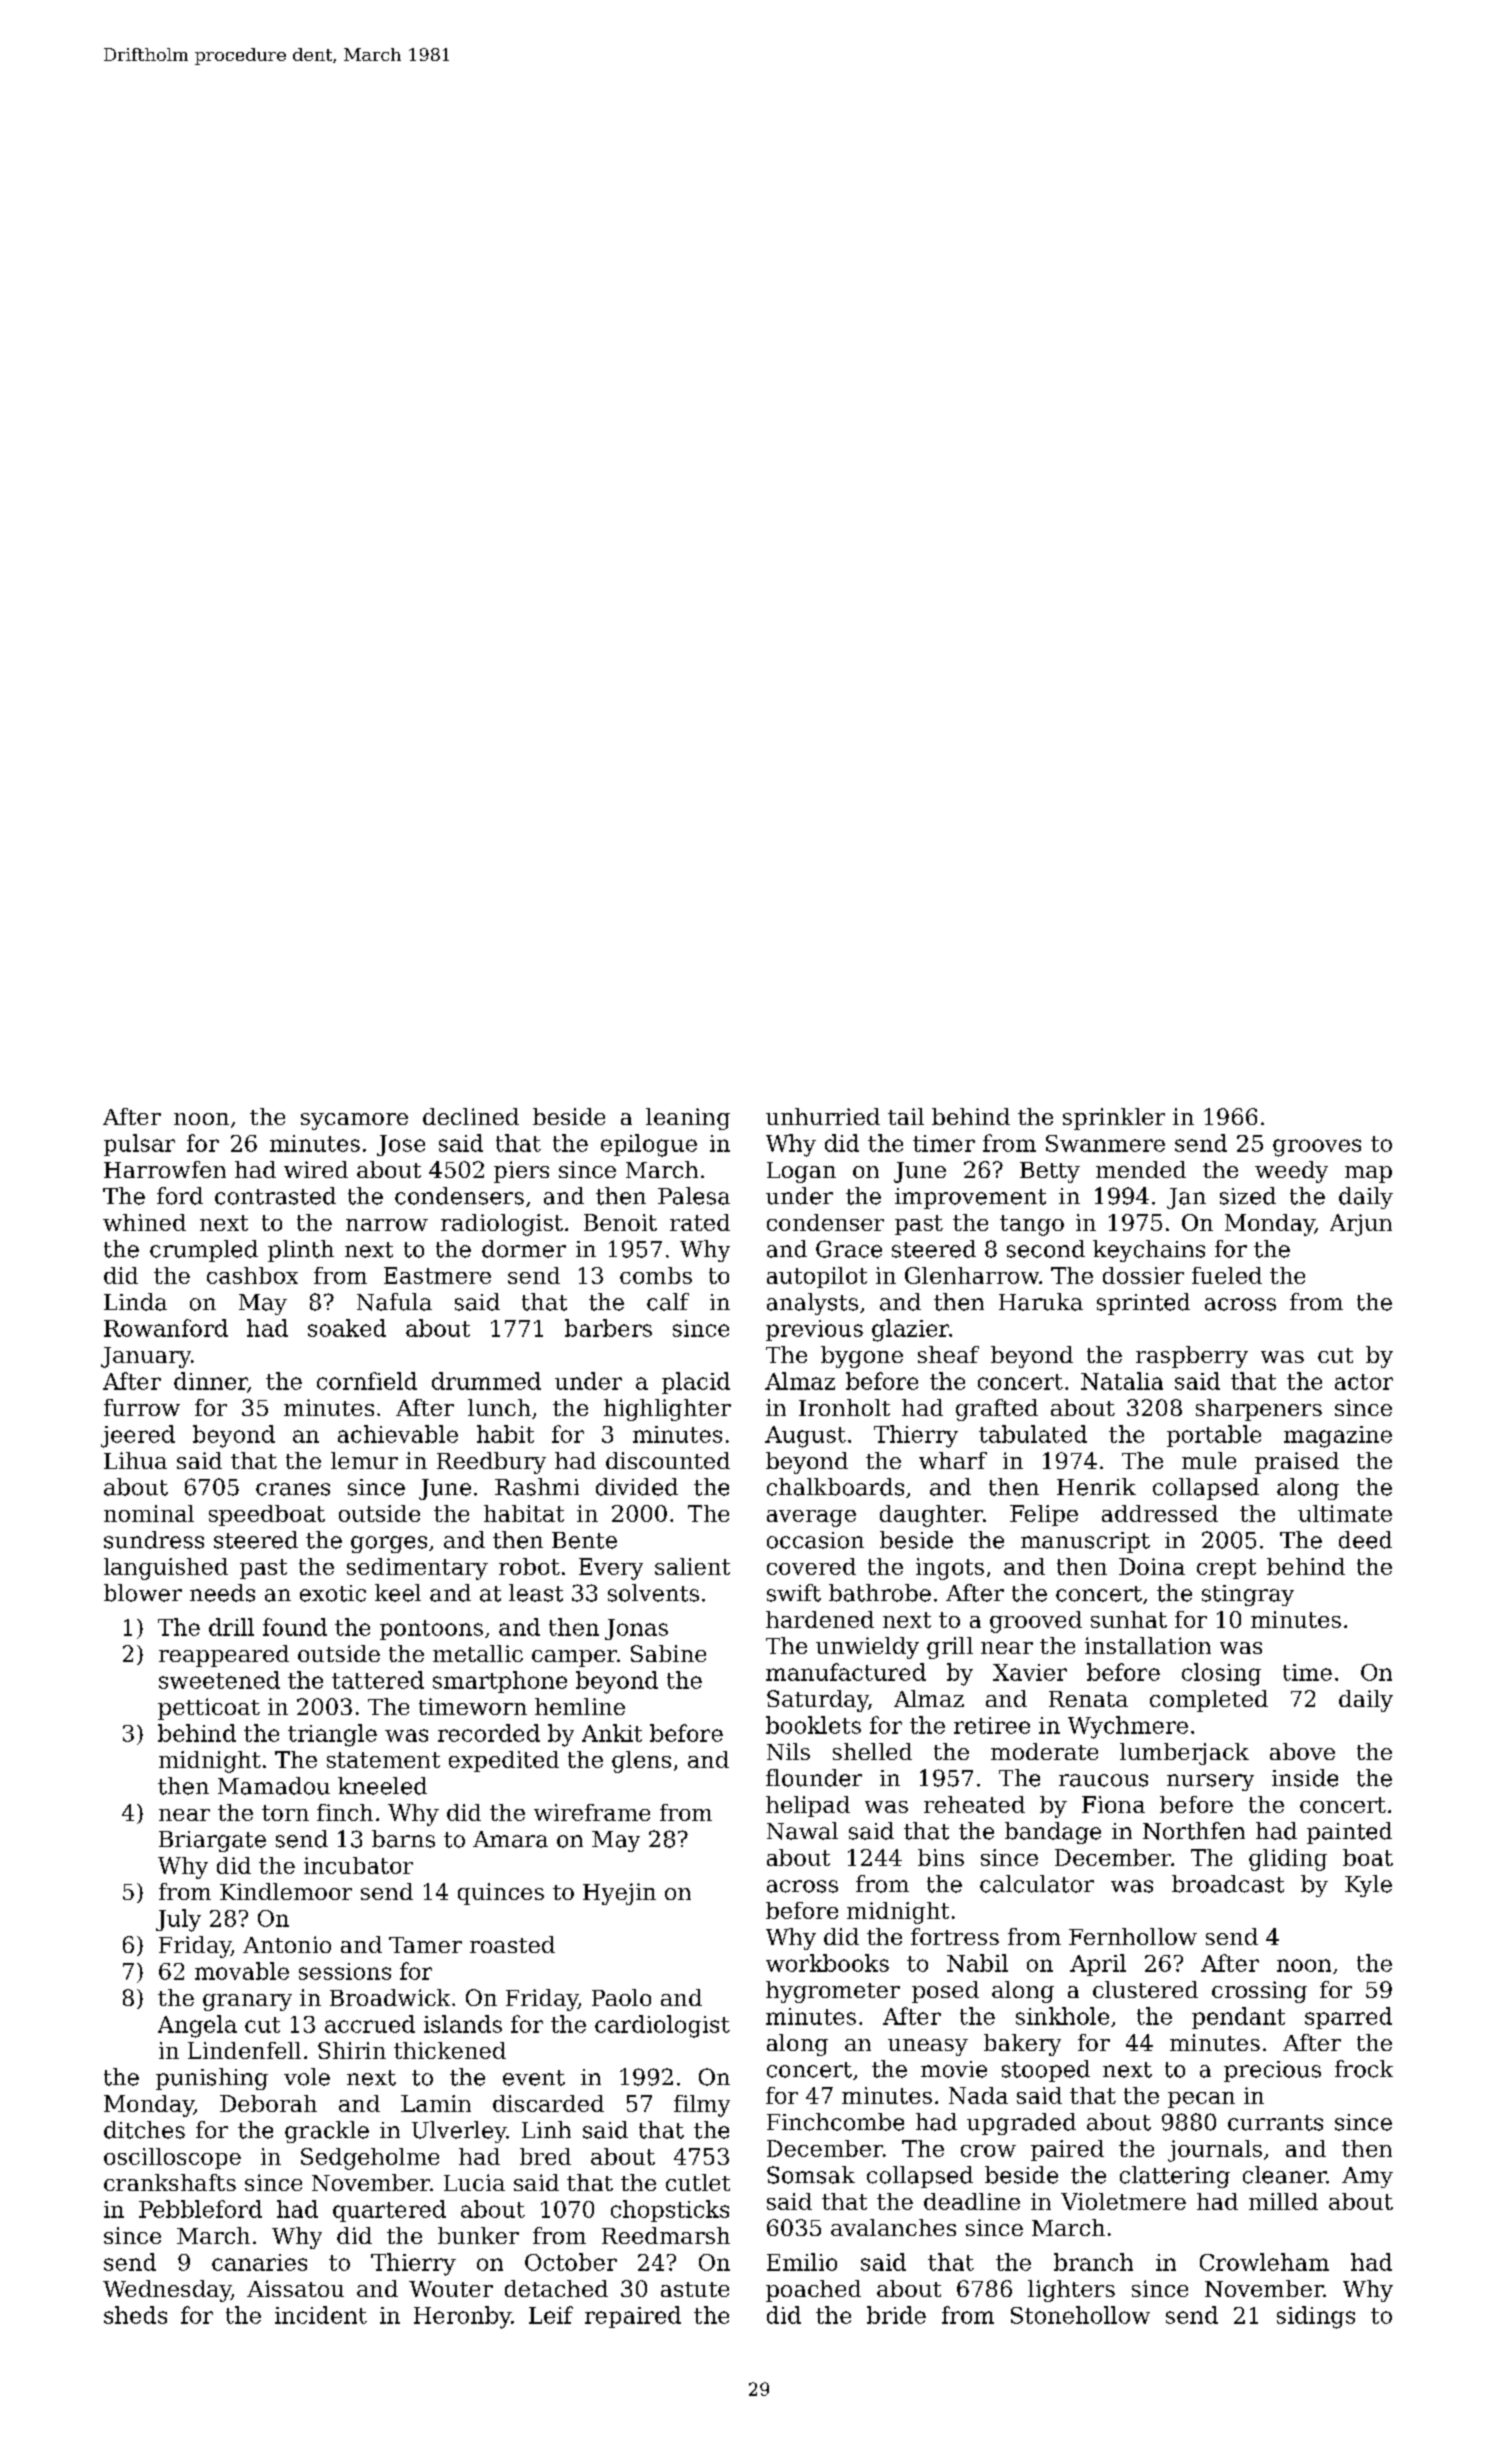 The image size is (1496, 2464). What do you see at coordinates (1305, 1778) in the document?
I see `inside` at bounding box center [1305, 1778].
